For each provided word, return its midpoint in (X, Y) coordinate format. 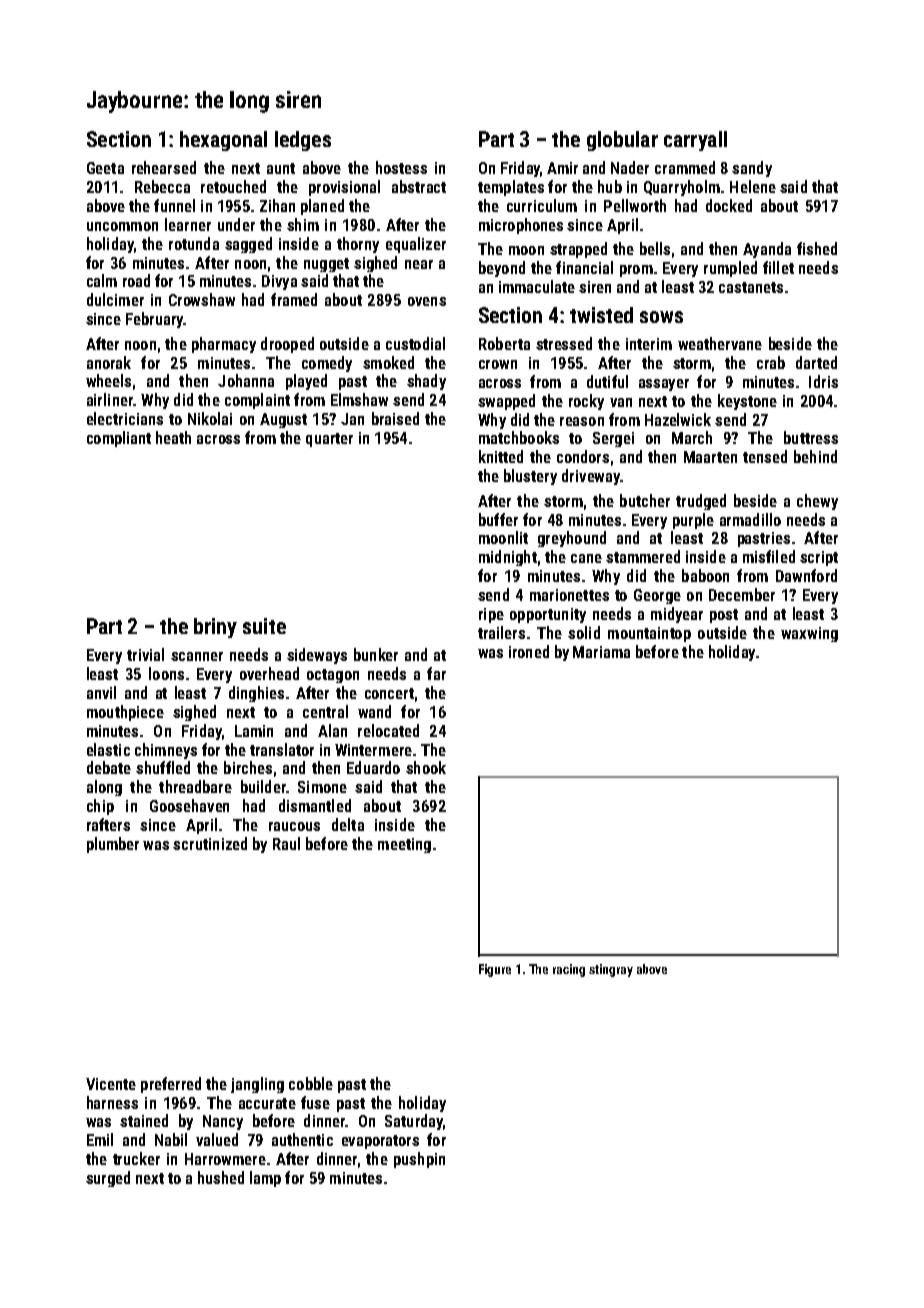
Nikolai (210, 418)
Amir (562, 168)
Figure (495, 970)
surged (108, 1179)
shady (426, 382)
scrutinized (210, 843)
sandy (752, 169)
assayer (664, 385)
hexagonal (223, 141)
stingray (611, 970)
